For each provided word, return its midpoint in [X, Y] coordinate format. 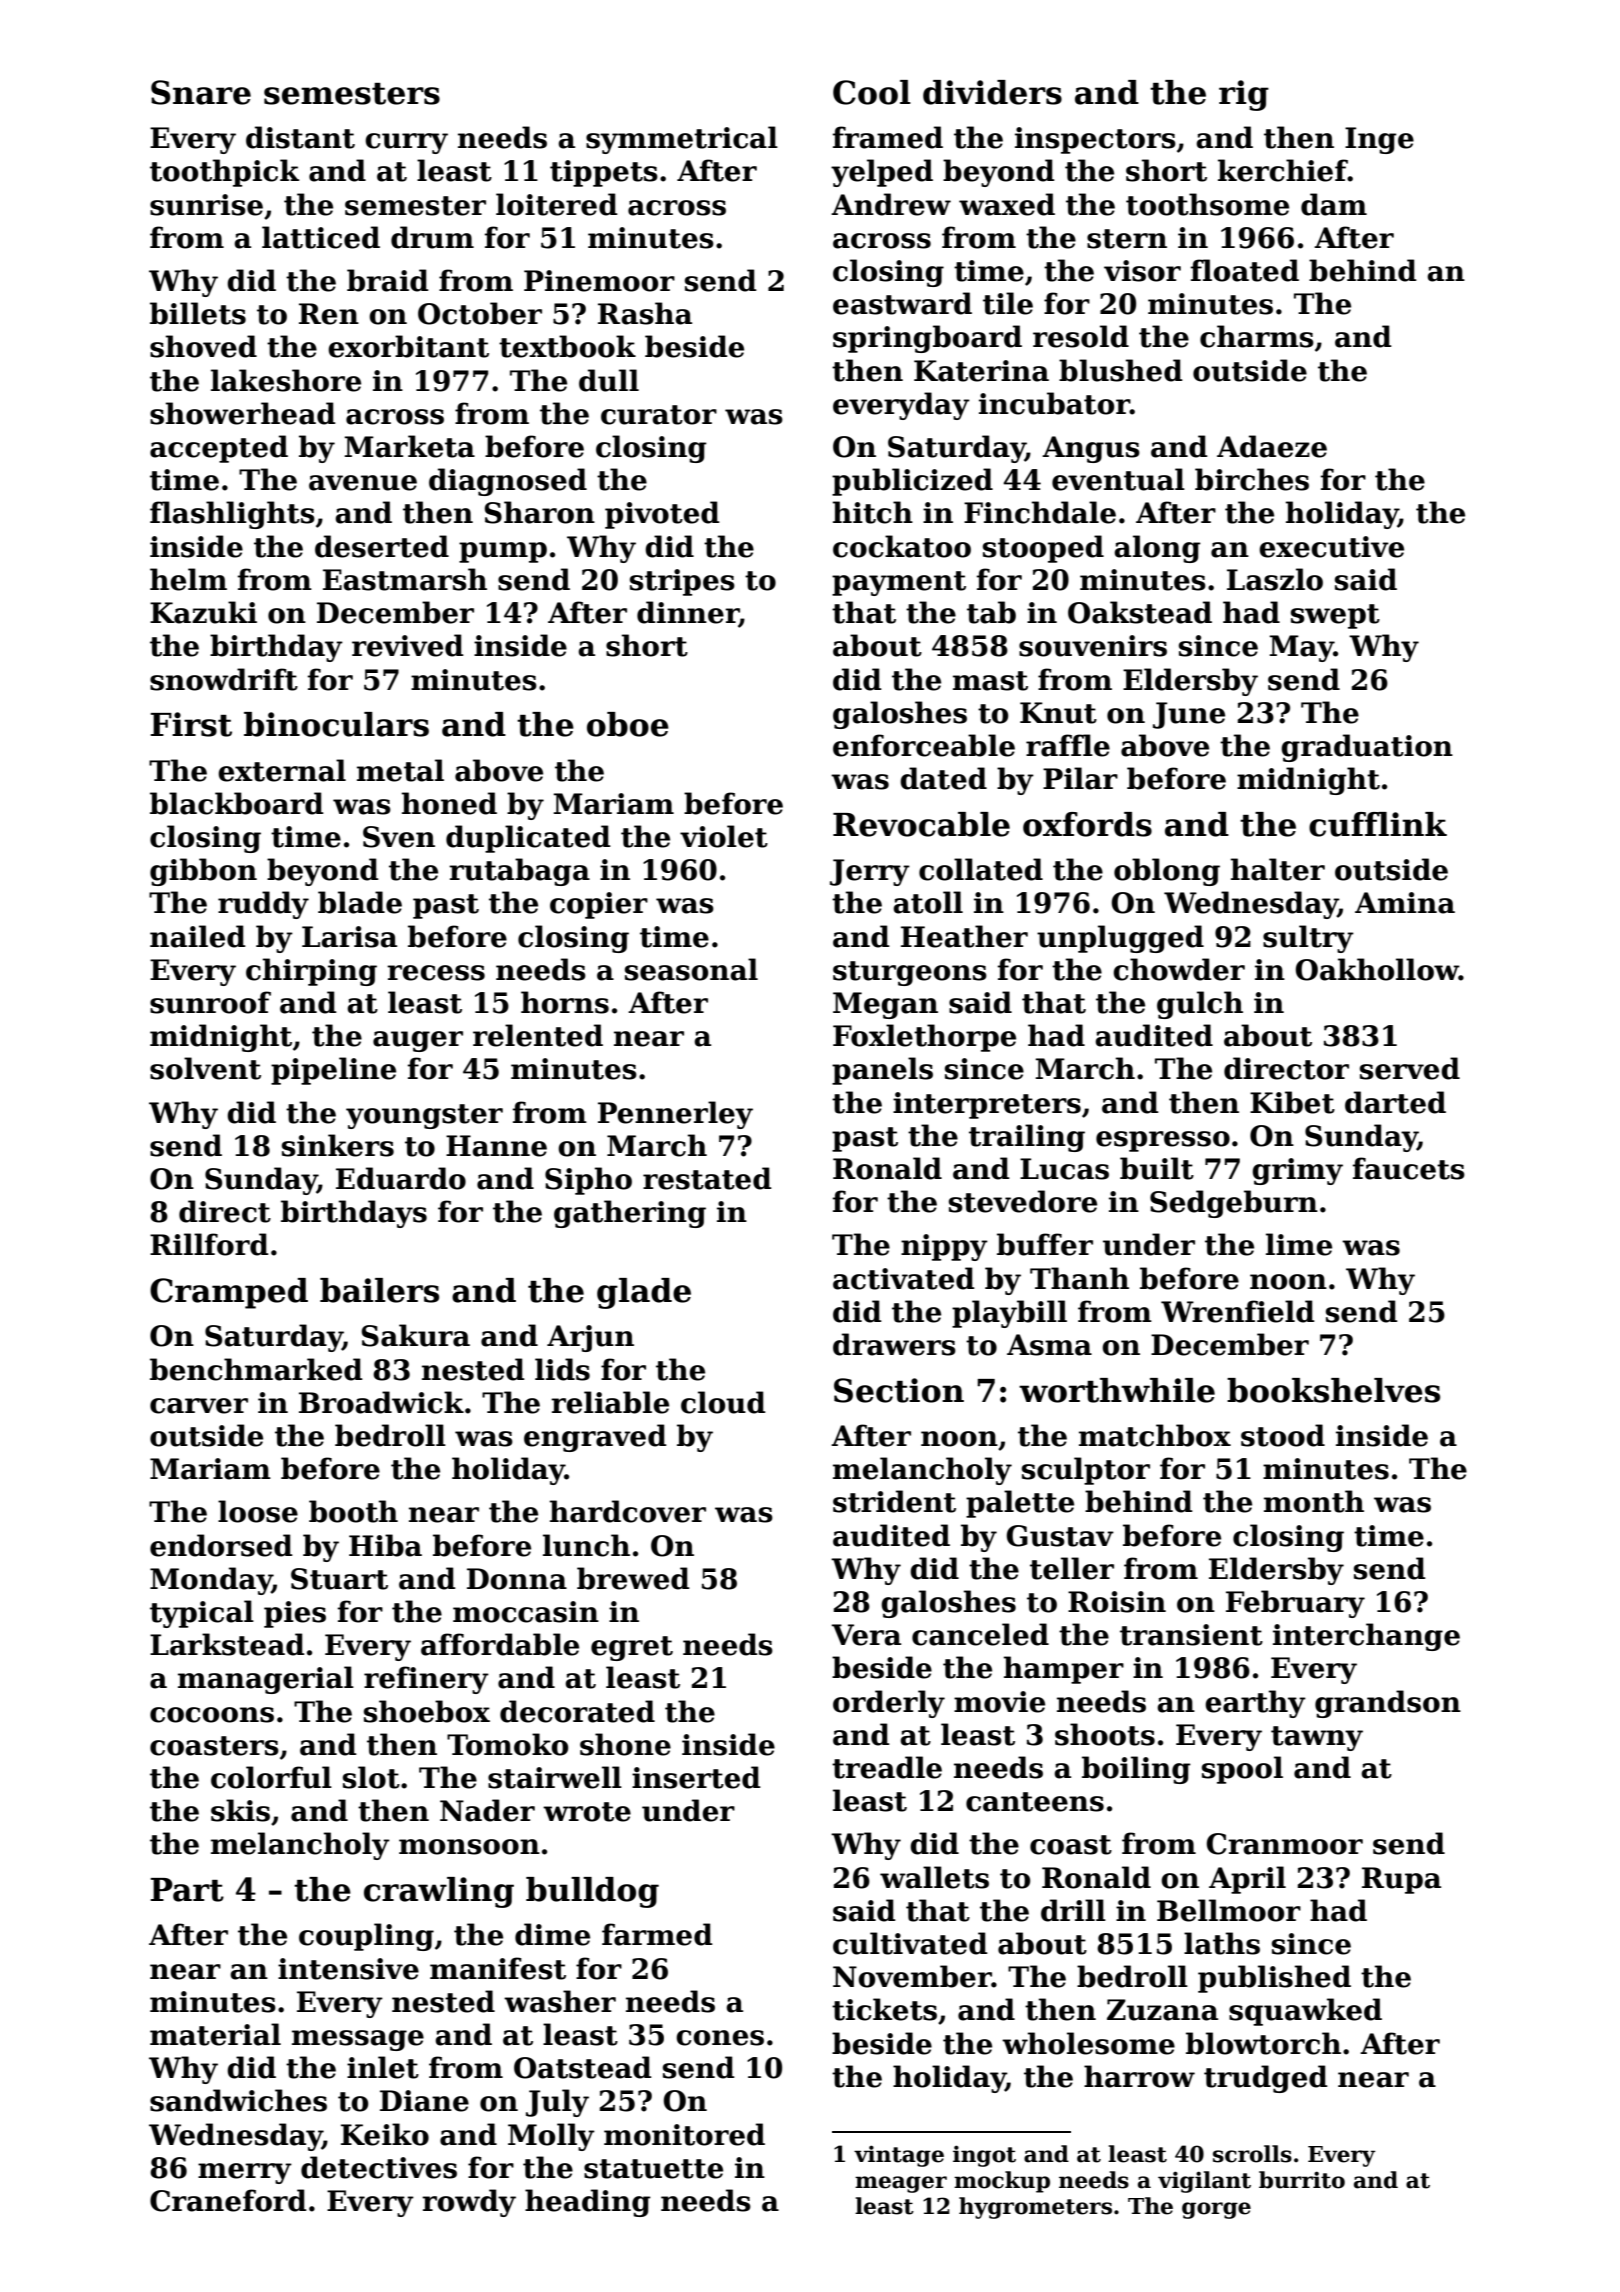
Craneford [228, 2200]
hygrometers [1035, 2208]
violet [724, 836]
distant [300, 137]
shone [625, 1744]
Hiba [385, 1545]
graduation [1367, 748]
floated [1245, 270]
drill [1073, 1910]
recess [436, 973]
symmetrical [682, 140]
